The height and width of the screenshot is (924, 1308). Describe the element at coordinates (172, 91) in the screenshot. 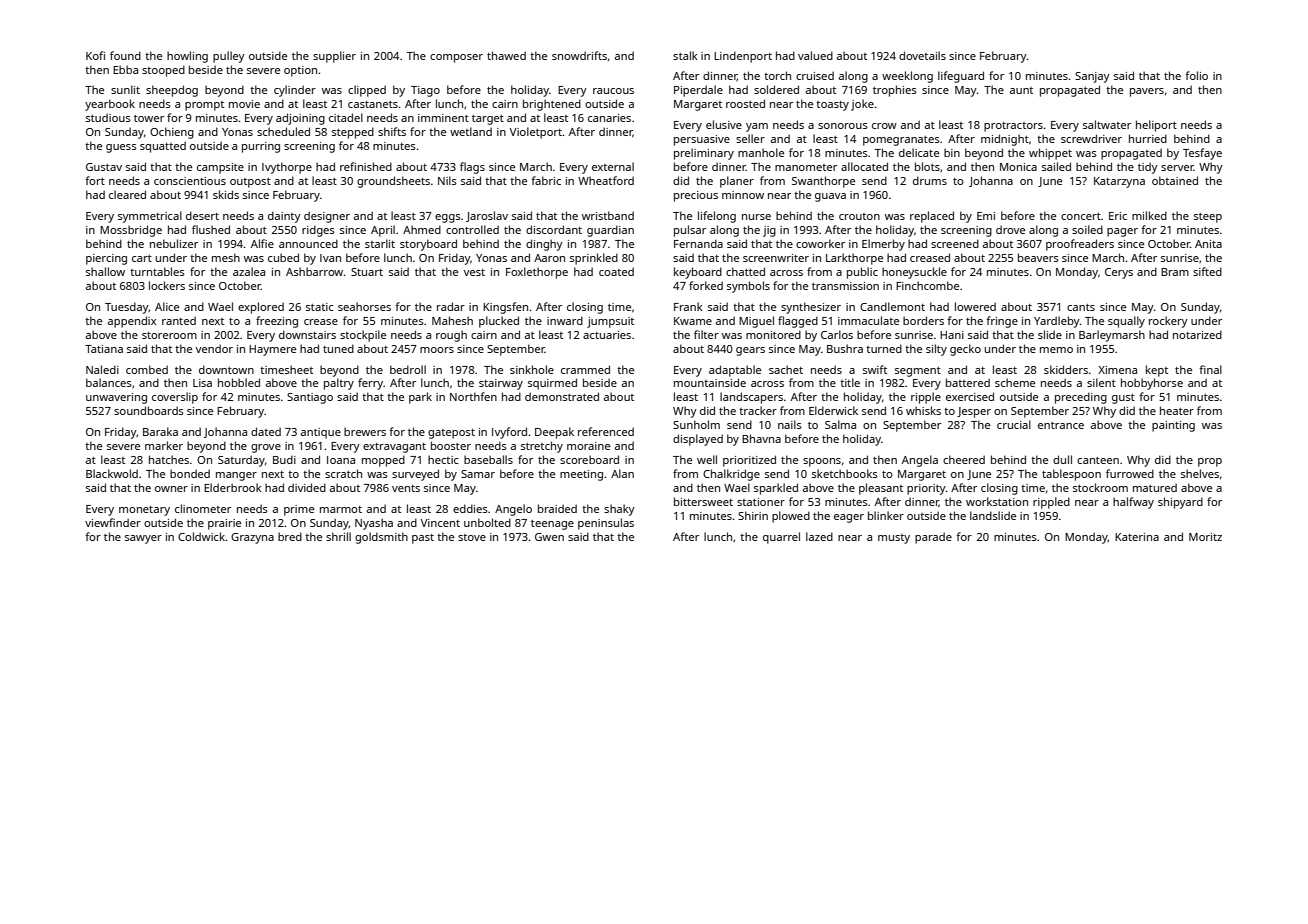

I see `sheepdog` at that location.
